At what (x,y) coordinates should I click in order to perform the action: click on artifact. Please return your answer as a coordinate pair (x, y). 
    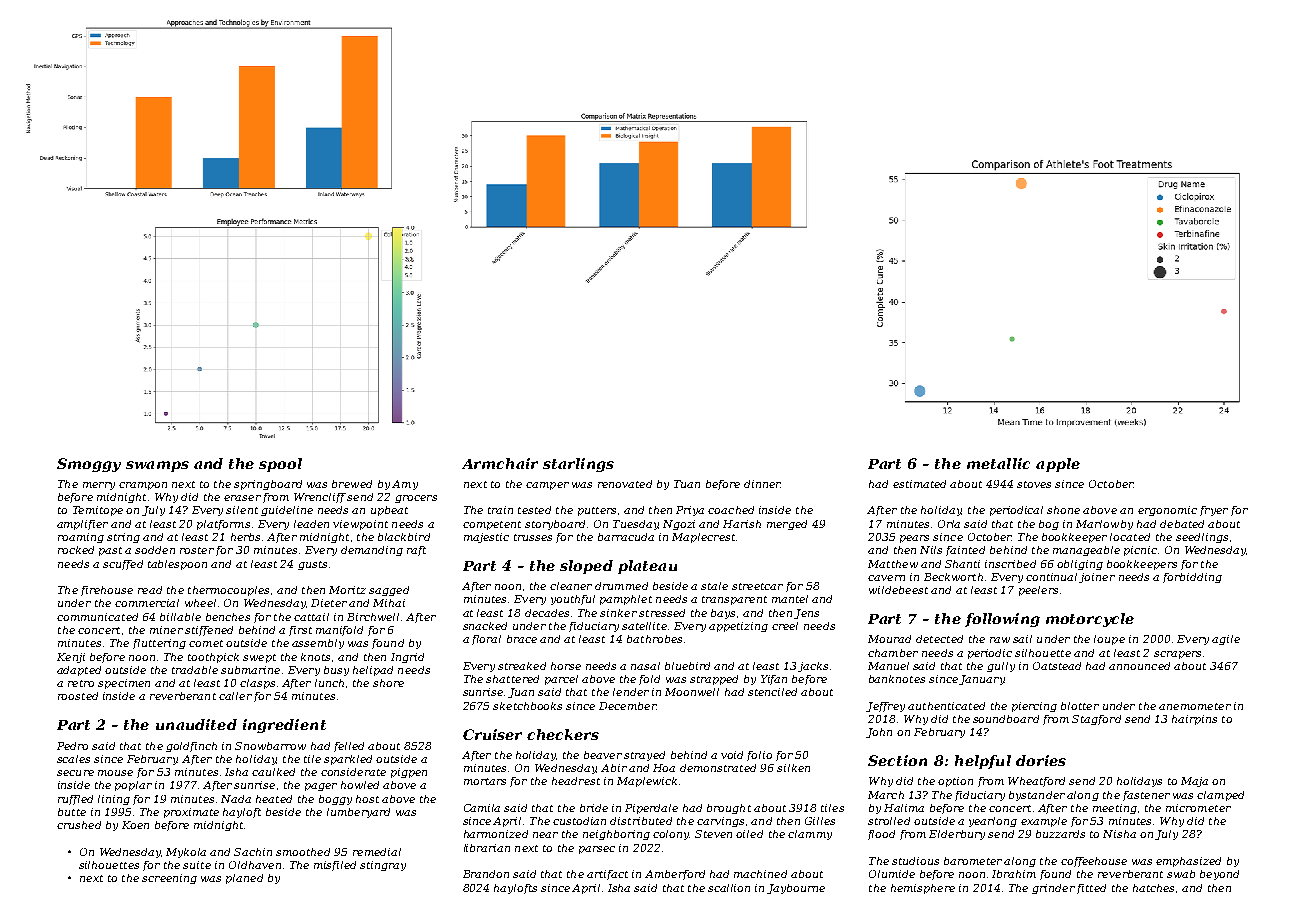
    Looking at the image, I should click on (607, 875).
